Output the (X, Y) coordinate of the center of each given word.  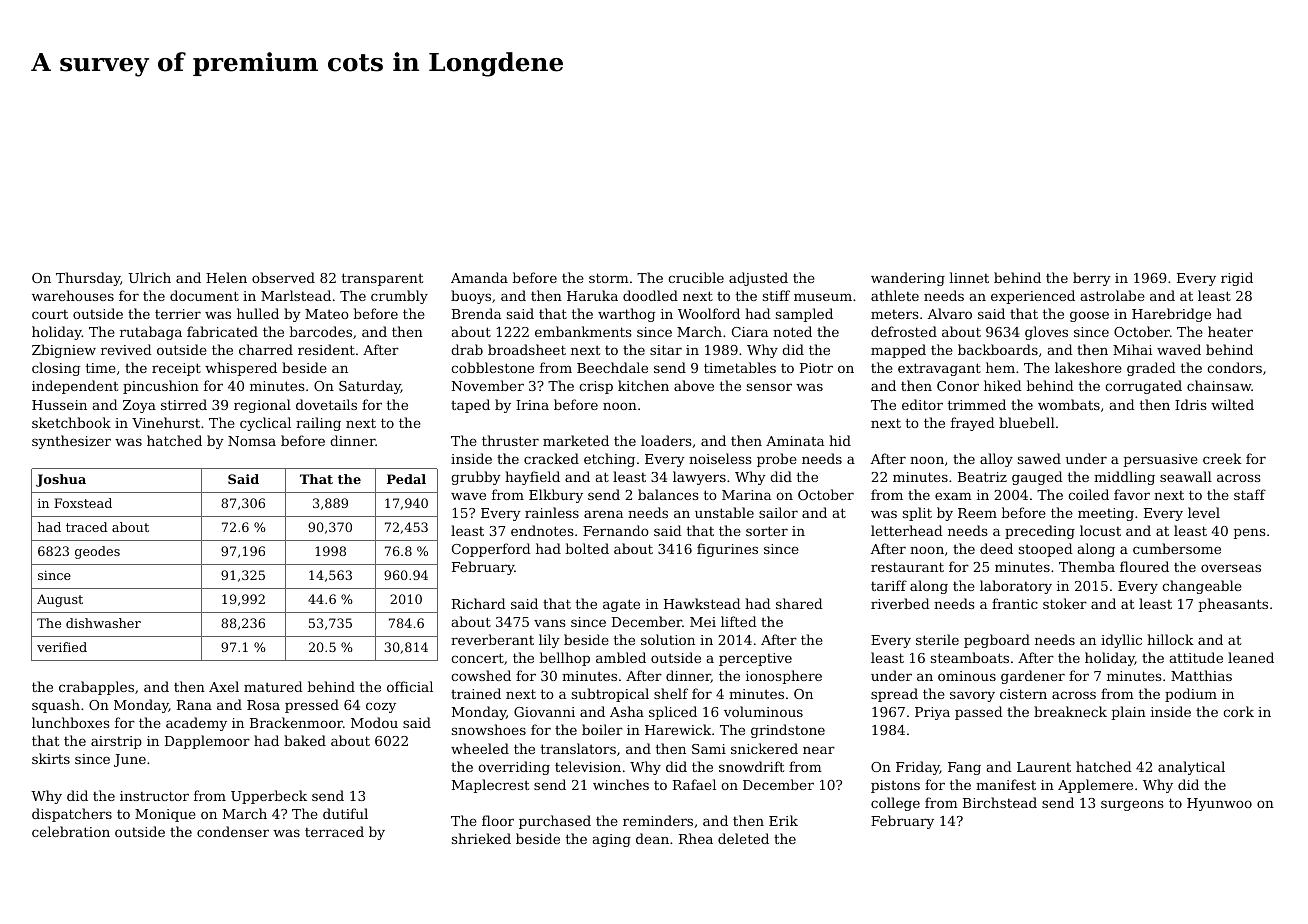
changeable (1202, 587)
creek (1222, 458)
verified (62, 647)
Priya (932, 713)
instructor (154, 796)
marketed (576, 440)
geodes (97, 552)
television (588, 766)
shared (799, 603)
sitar (666, 350)
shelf (671, 693)
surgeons (1132, 805)
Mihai (1132, 349)
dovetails (326, 404)
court (50, 314)
